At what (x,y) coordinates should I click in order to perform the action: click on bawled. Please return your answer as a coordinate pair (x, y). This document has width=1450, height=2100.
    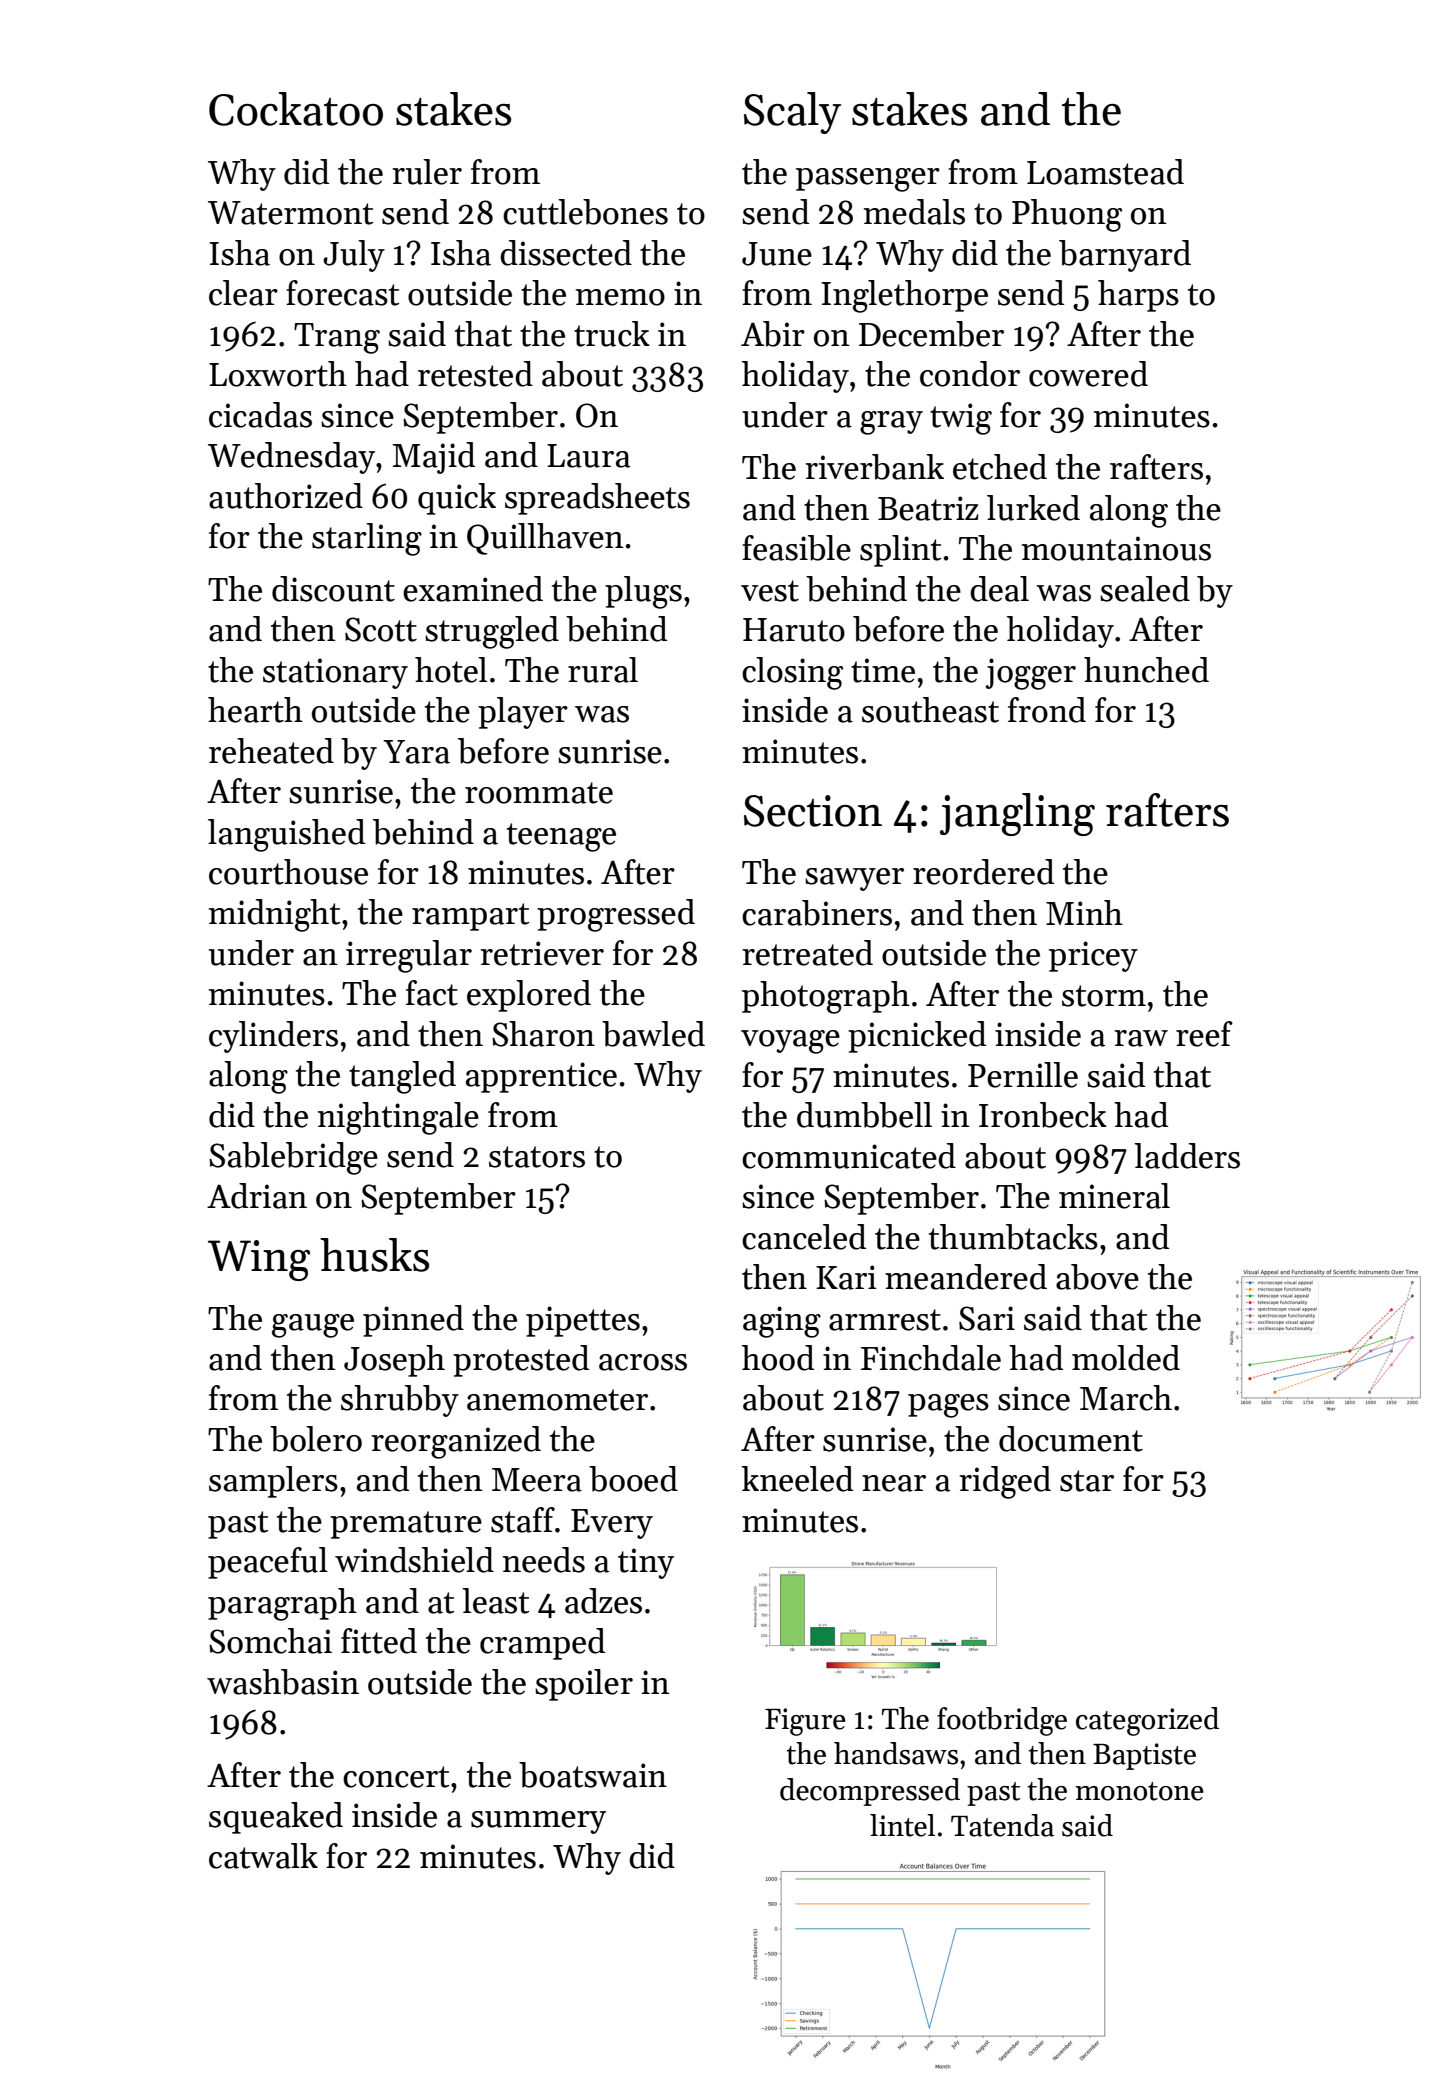
    Looking at the image, I should click on (653, 1034).
